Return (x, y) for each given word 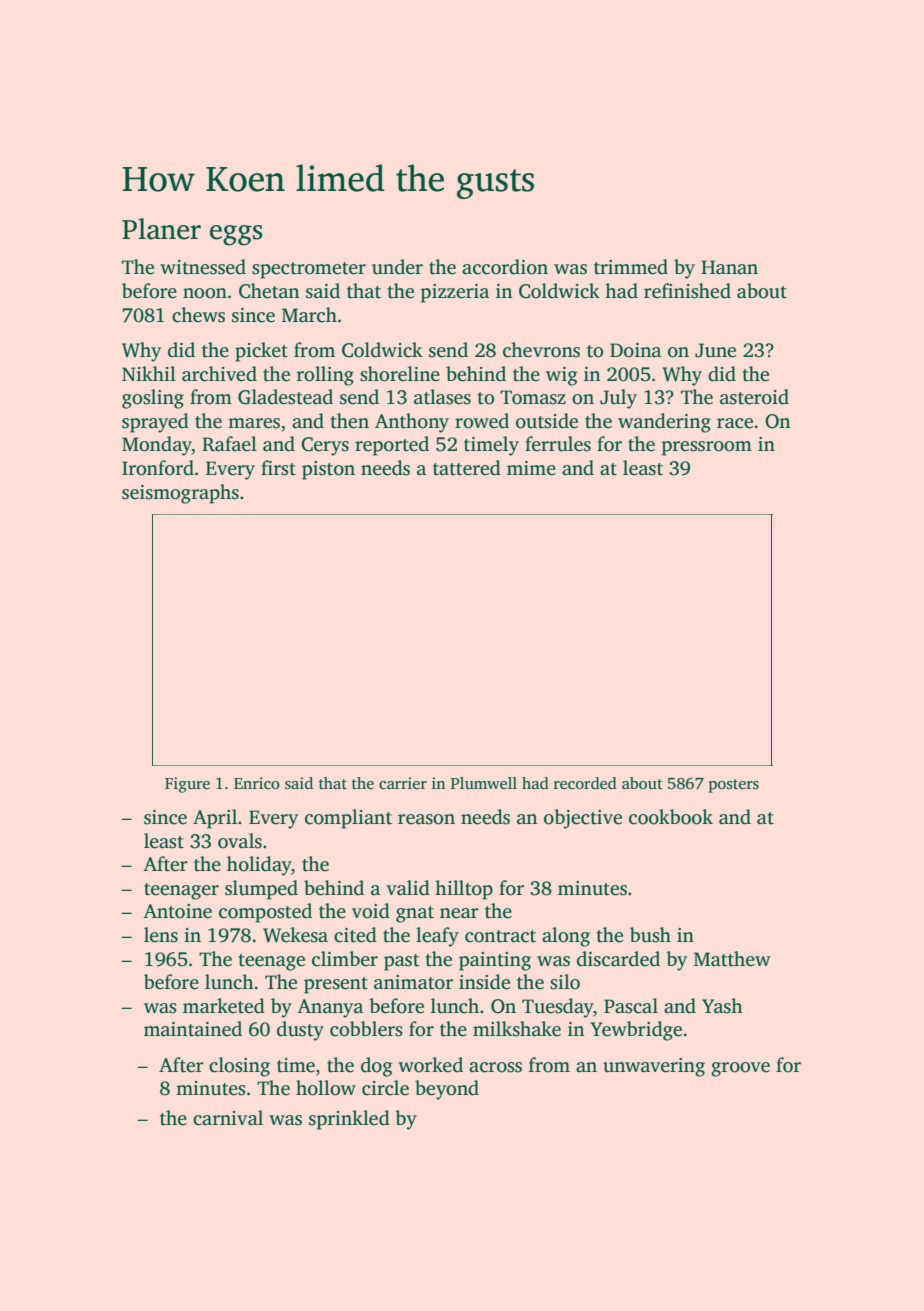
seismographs (180, 494)
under (397, 267)
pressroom (707, 448)
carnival (228, 1118)
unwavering (654, 1067)
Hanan (729, 267)
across (495, 1067)
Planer (161, 229)
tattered (467, 468)
